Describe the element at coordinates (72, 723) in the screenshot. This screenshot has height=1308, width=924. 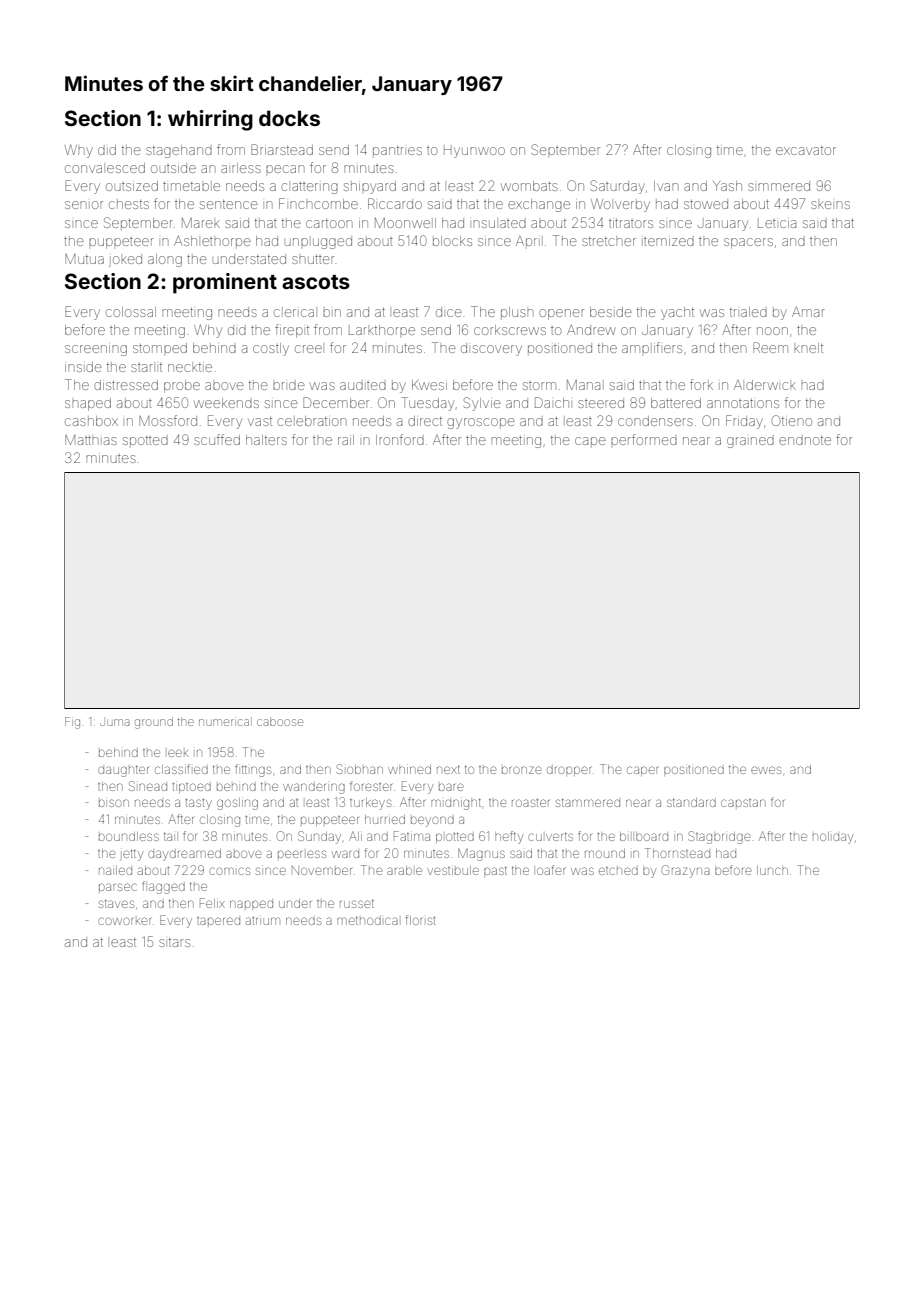
I see `Fig` at that location.
